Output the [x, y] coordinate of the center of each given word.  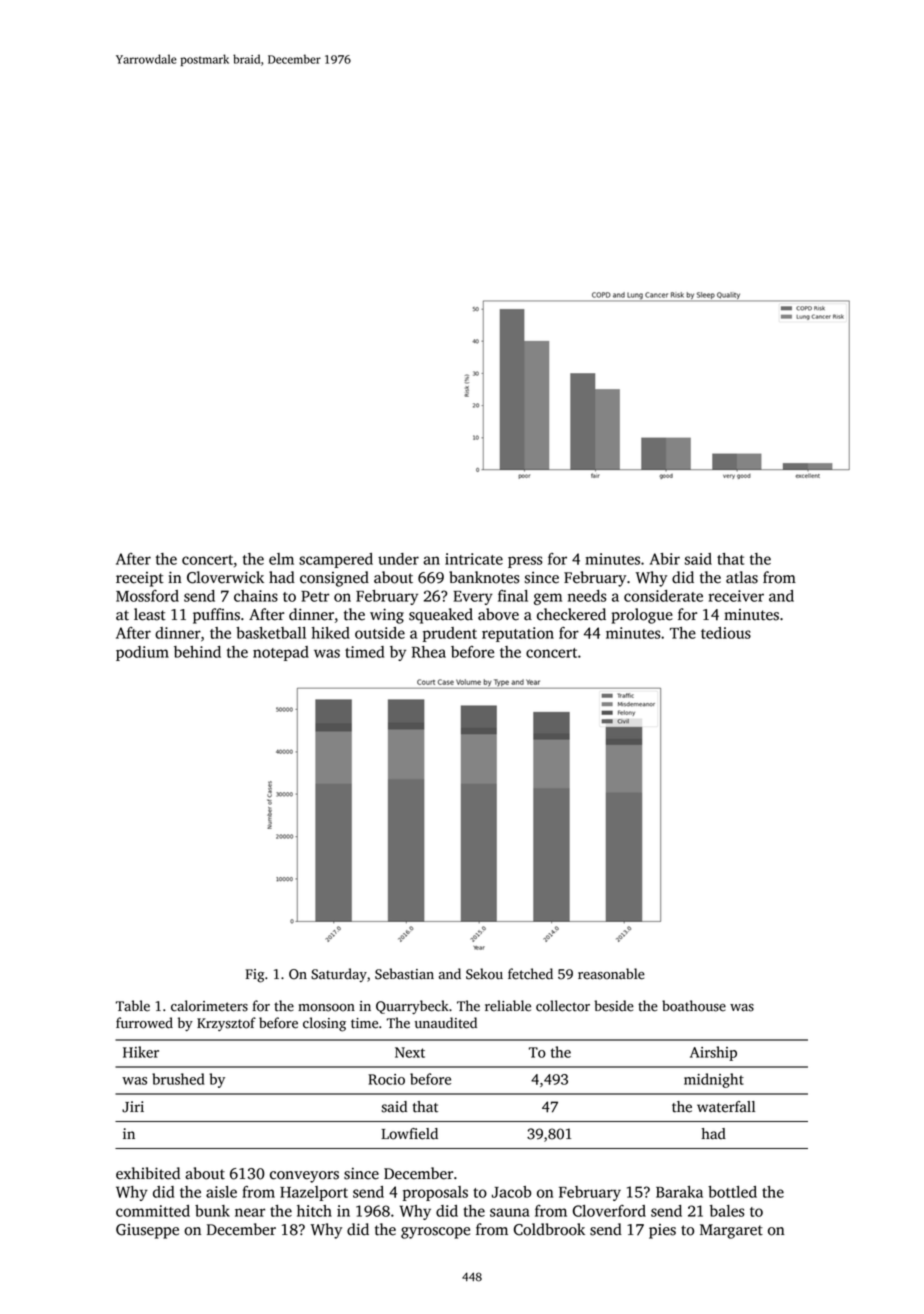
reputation [518, 634]
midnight [714, 1080]
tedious [726, 633]
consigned [334, 579]
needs [587, 596]
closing [324, 1024]
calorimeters [209, 1006]
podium [142, 653]
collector [563, 1006]
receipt [140, 579]
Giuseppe [147, 1231]
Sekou [484, 974]
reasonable [611, 974]
